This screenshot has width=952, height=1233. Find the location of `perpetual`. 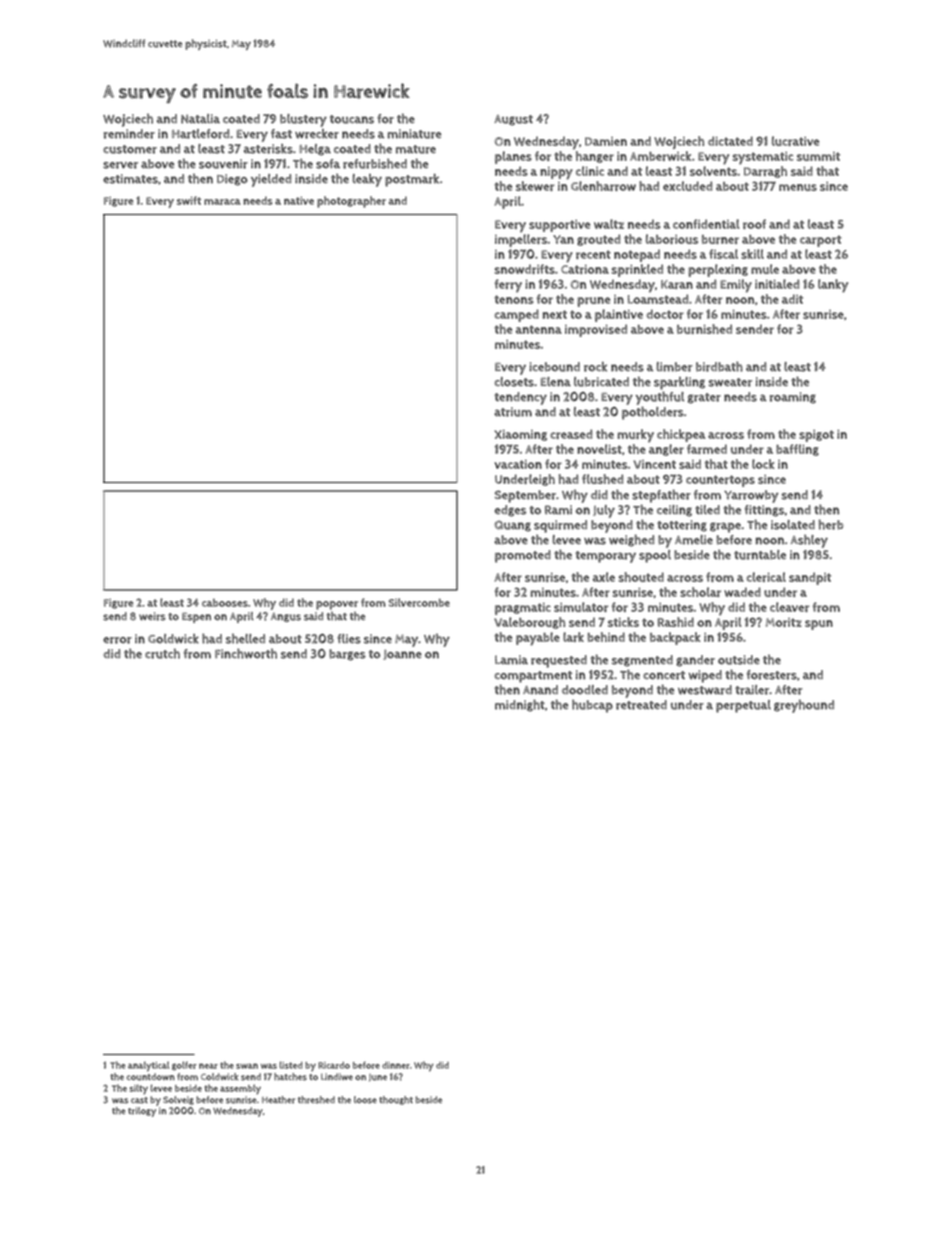

perpetual is located at coordinates (743, 706).
